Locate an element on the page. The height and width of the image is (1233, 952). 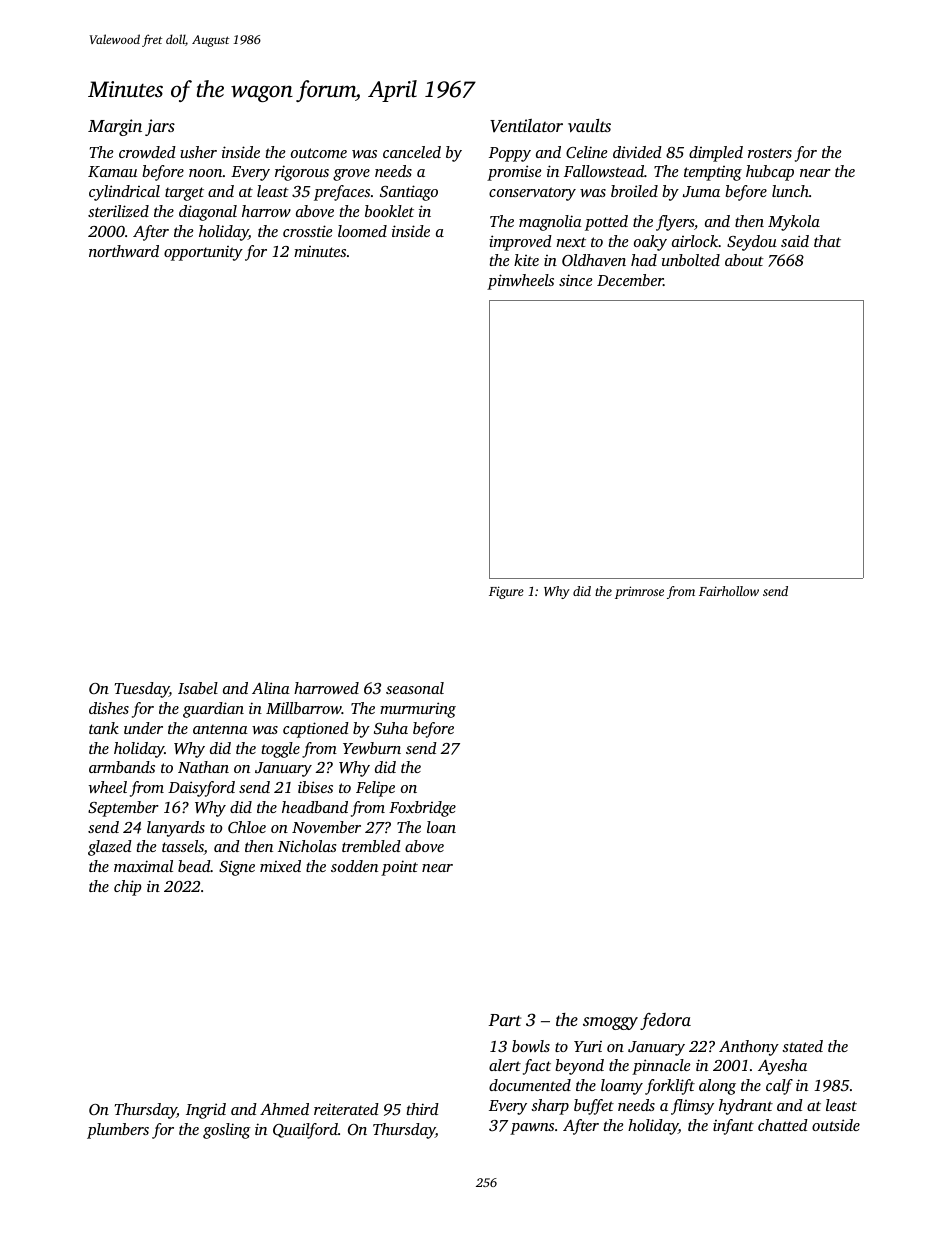
rosters is located at coordinates (770, 153).
